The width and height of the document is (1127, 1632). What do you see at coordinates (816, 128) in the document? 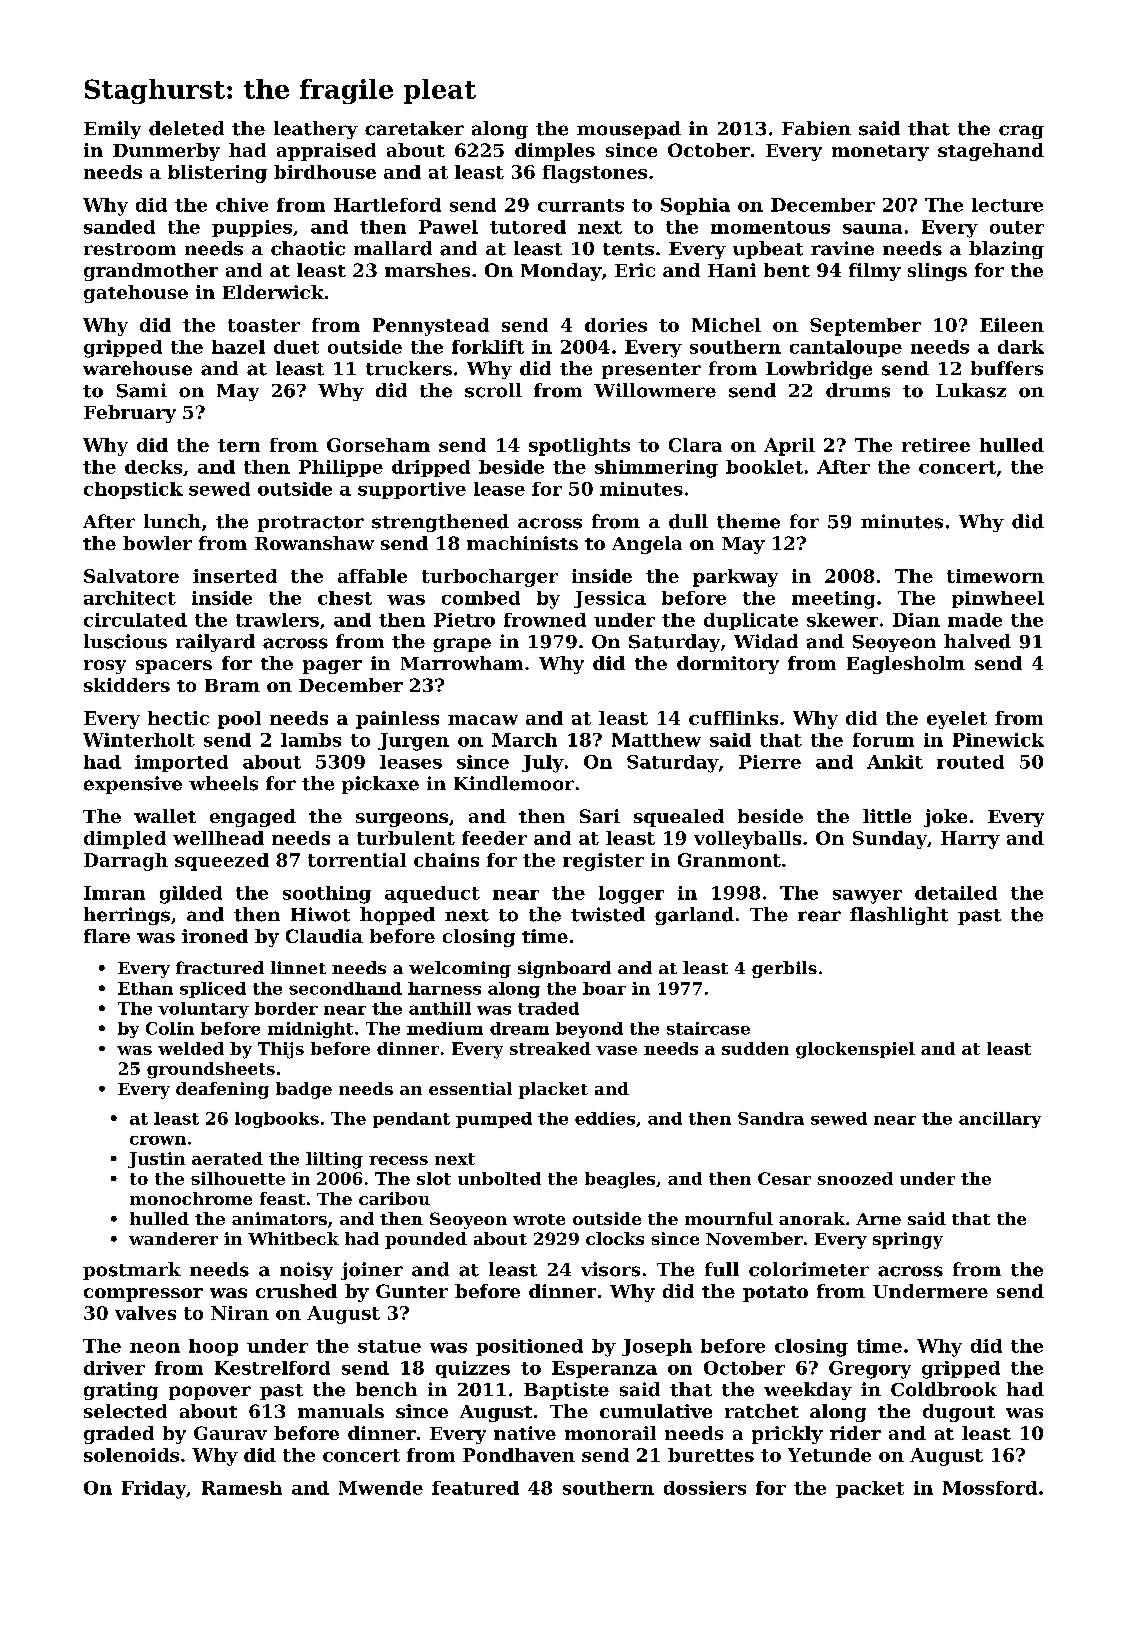
I see `Fabien` at bounding box center [816, 128].
